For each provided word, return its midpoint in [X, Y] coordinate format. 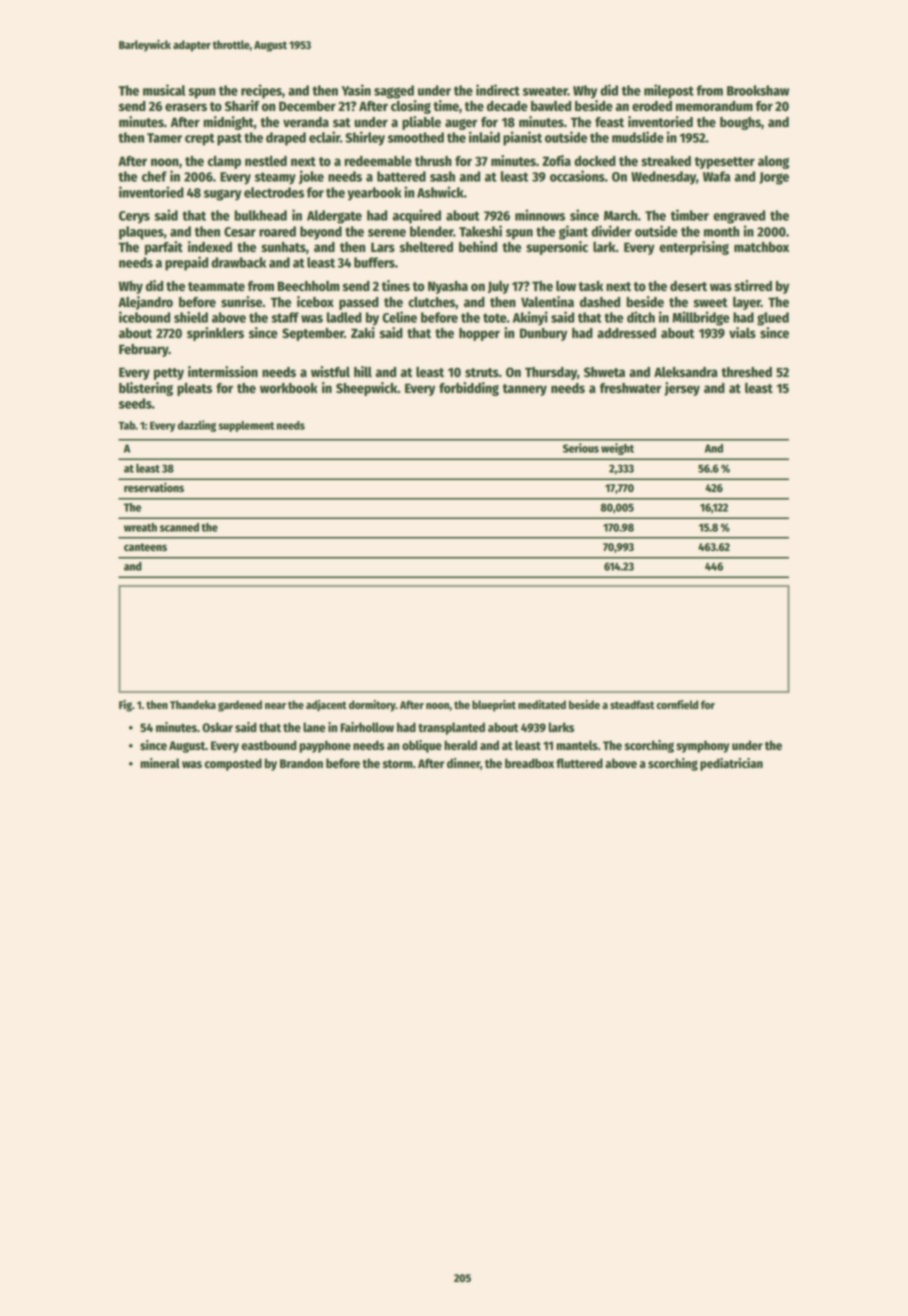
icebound [144, 317]
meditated [542, 704]
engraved [739, 217]
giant [573, 232]
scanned [179, 527]
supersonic [557, 248]
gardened [240, 706]
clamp [224, 162]
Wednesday [663, 178]
